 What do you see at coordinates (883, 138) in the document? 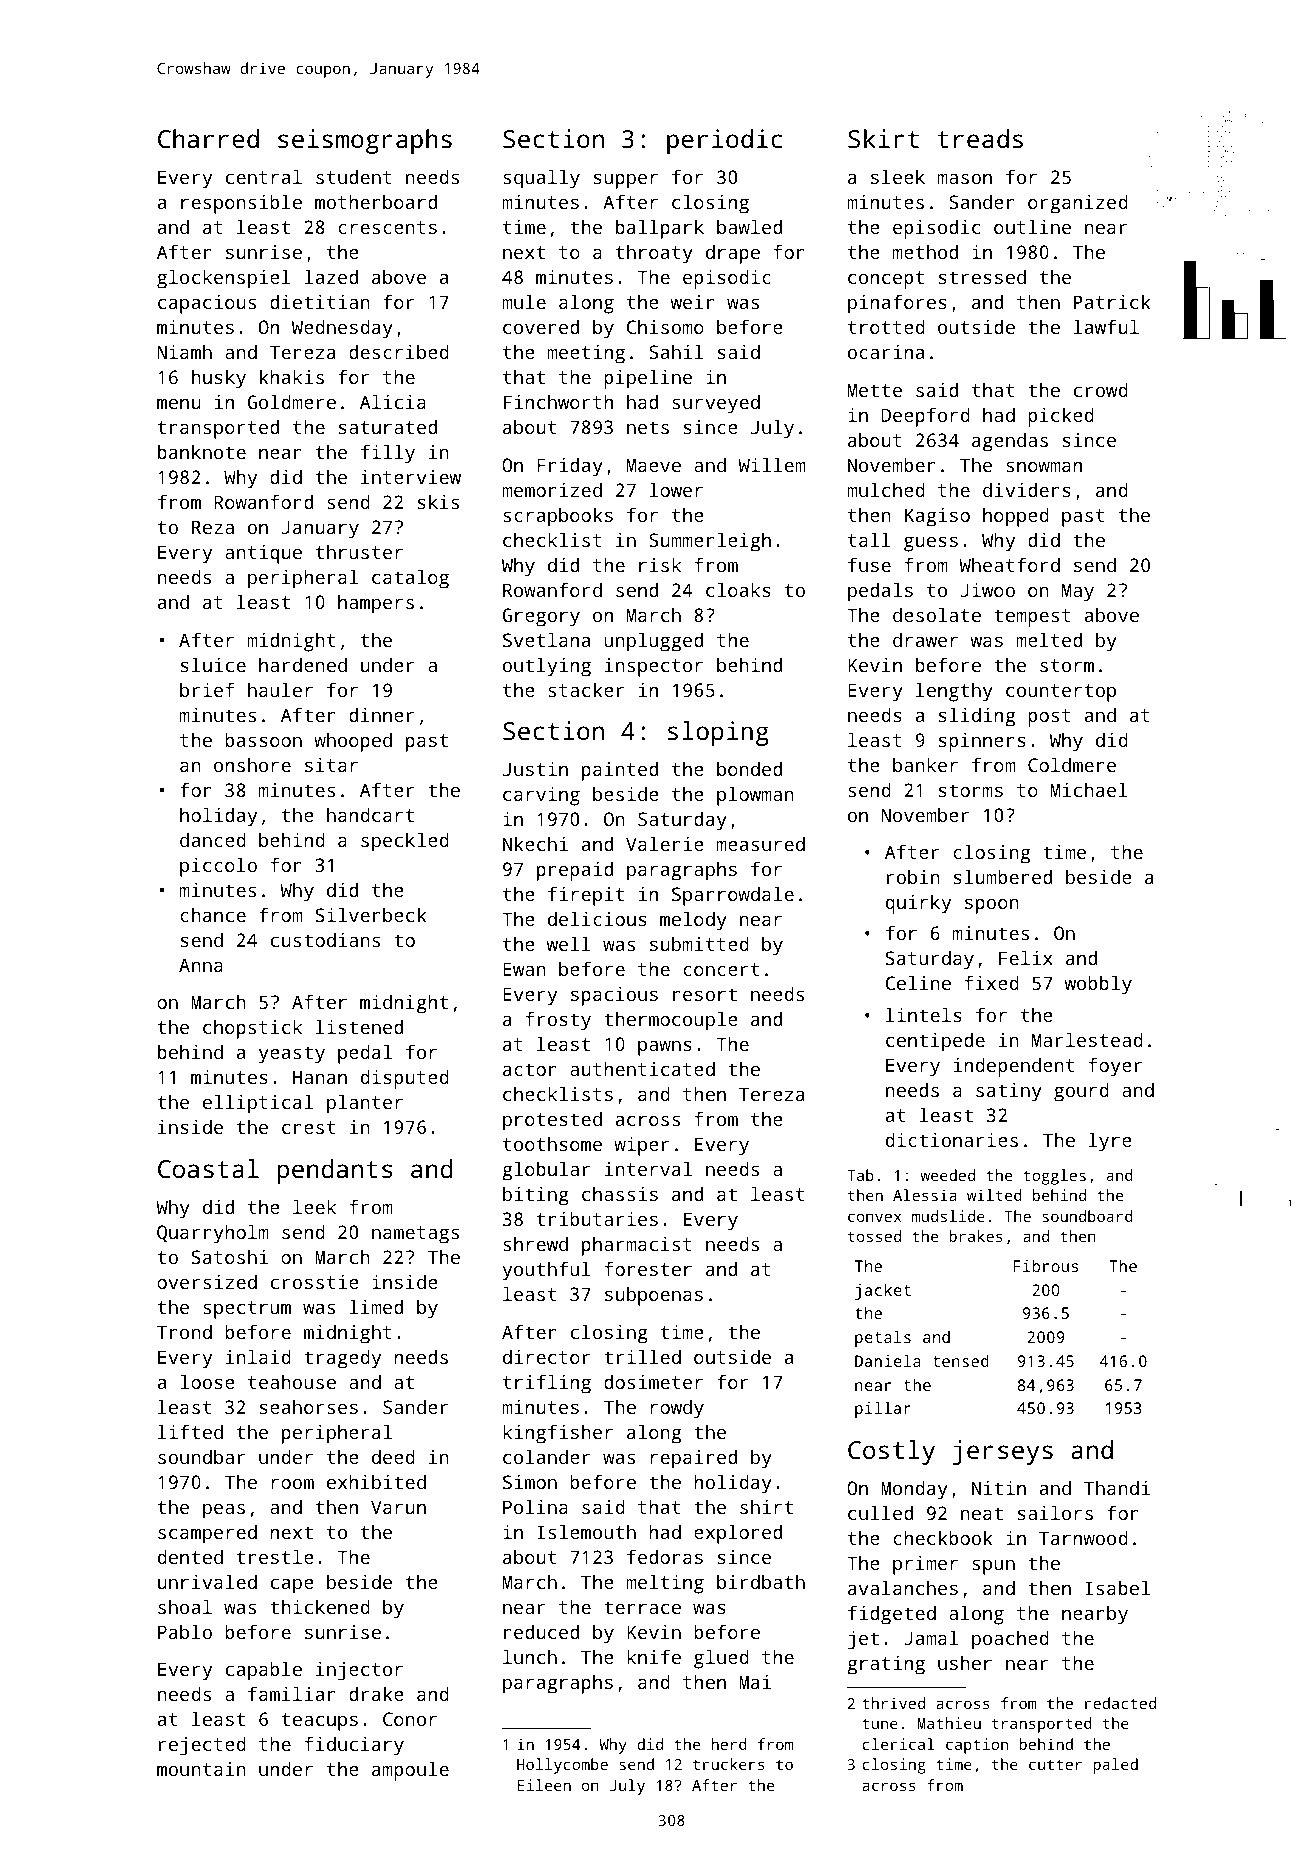
I see `Skirt` at bounding box center [883, 138].
